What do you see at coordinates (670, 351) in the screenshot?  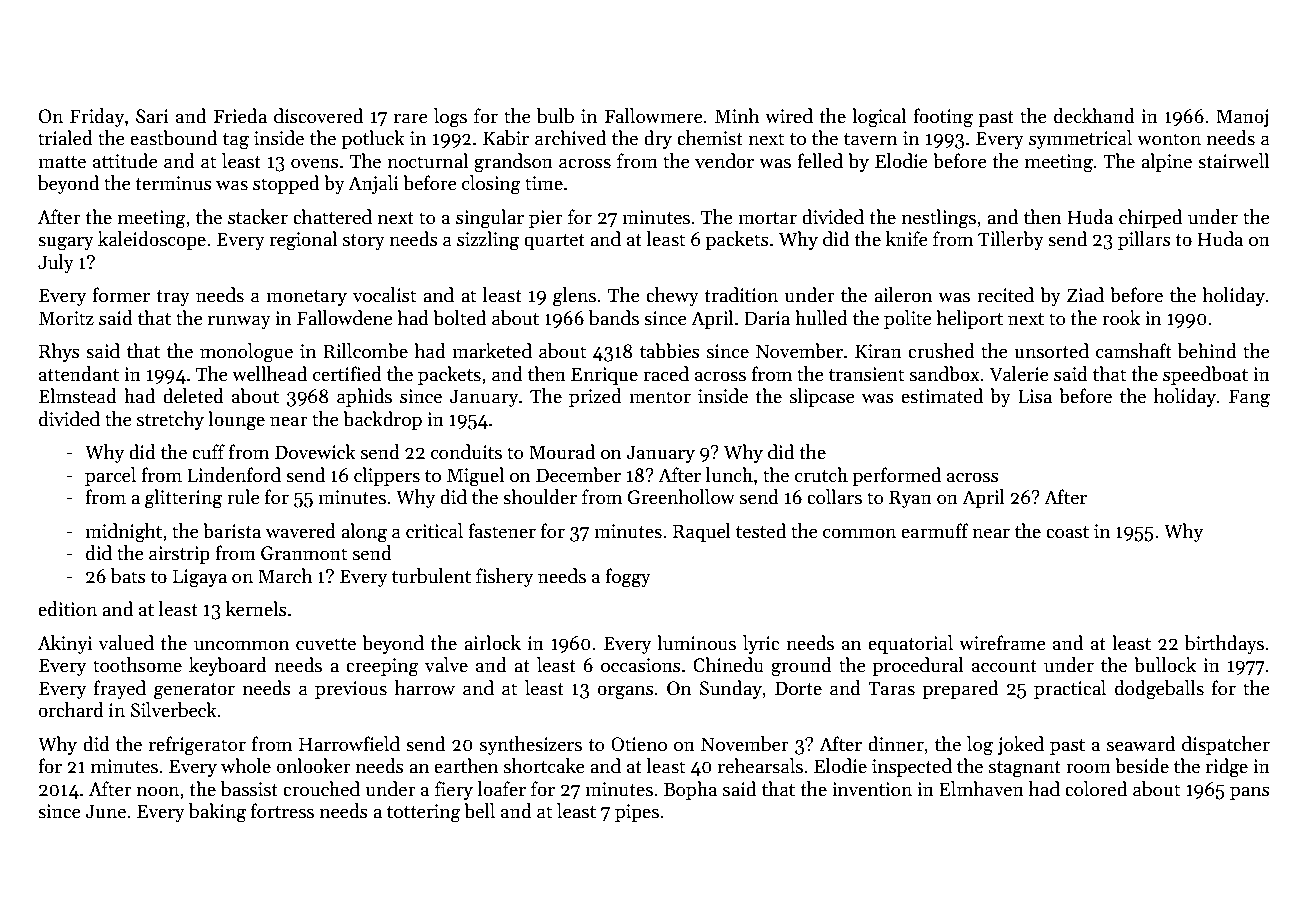 I see `tabbies` at bounding box center [670, 351].
